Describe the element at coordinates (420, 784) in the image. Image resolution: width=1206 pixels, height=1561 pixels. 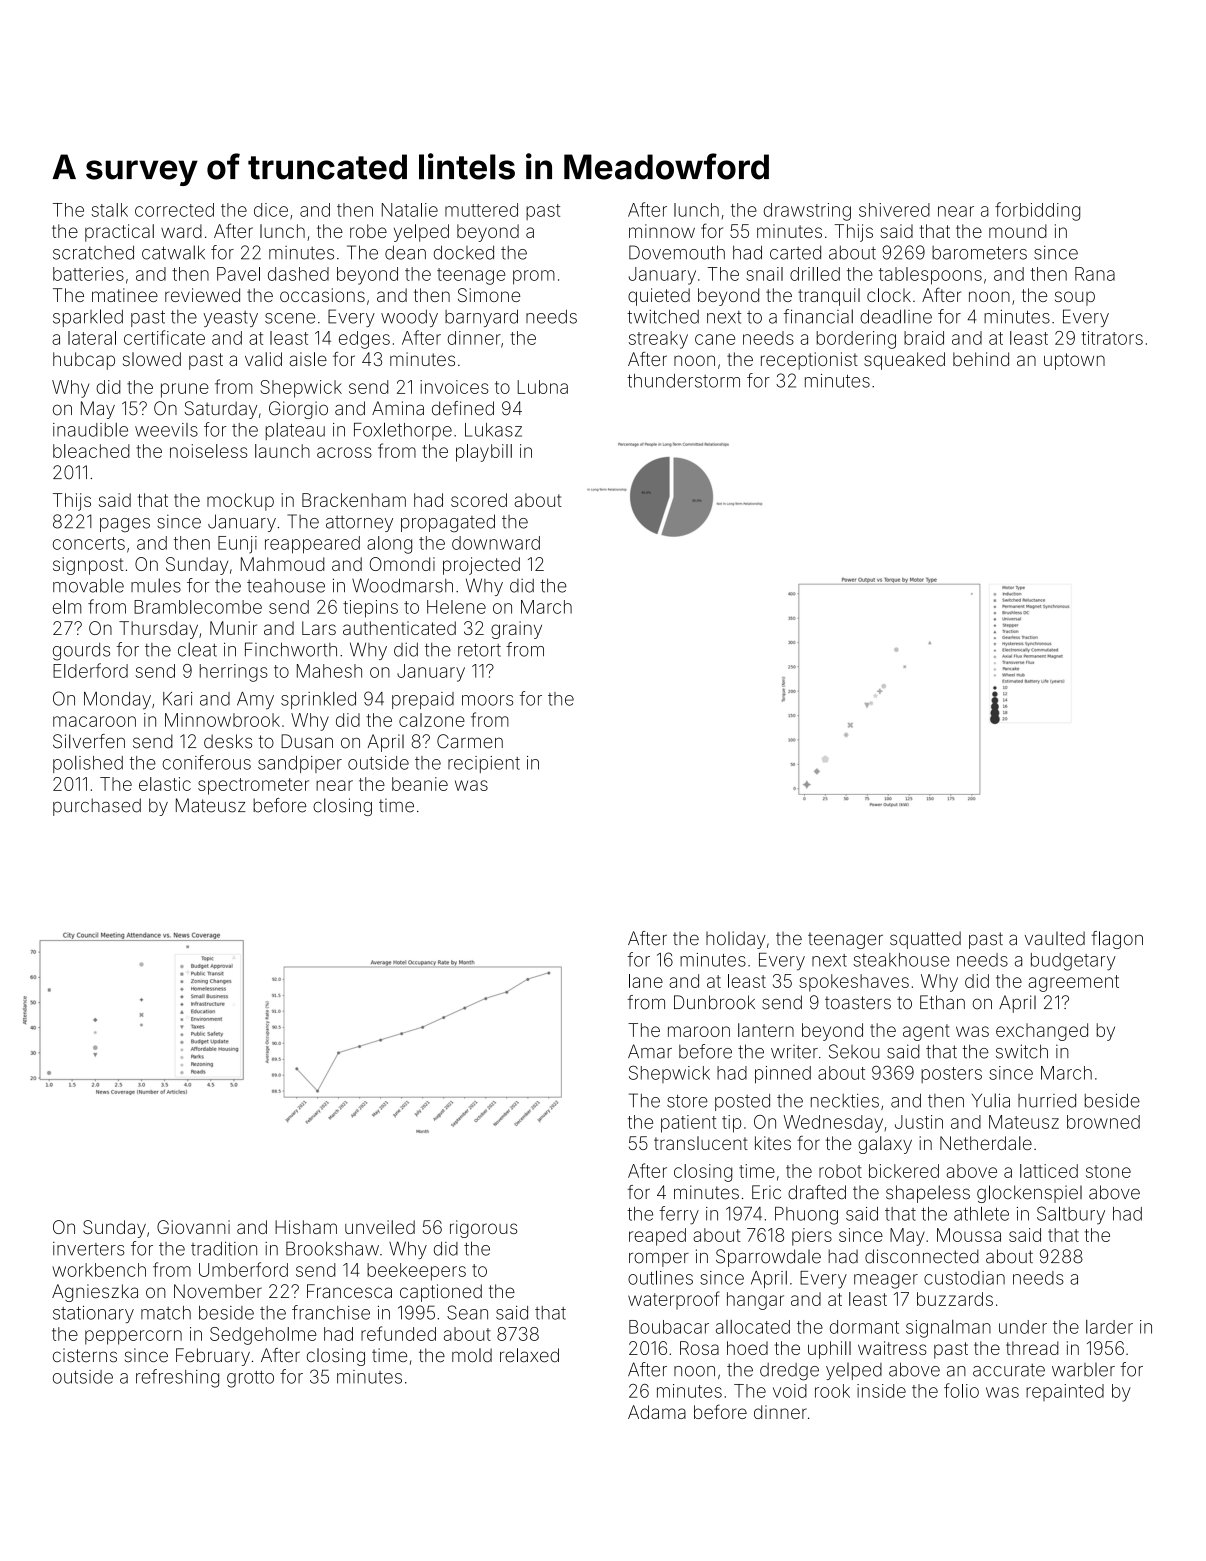
I see `beanie` at that location.
